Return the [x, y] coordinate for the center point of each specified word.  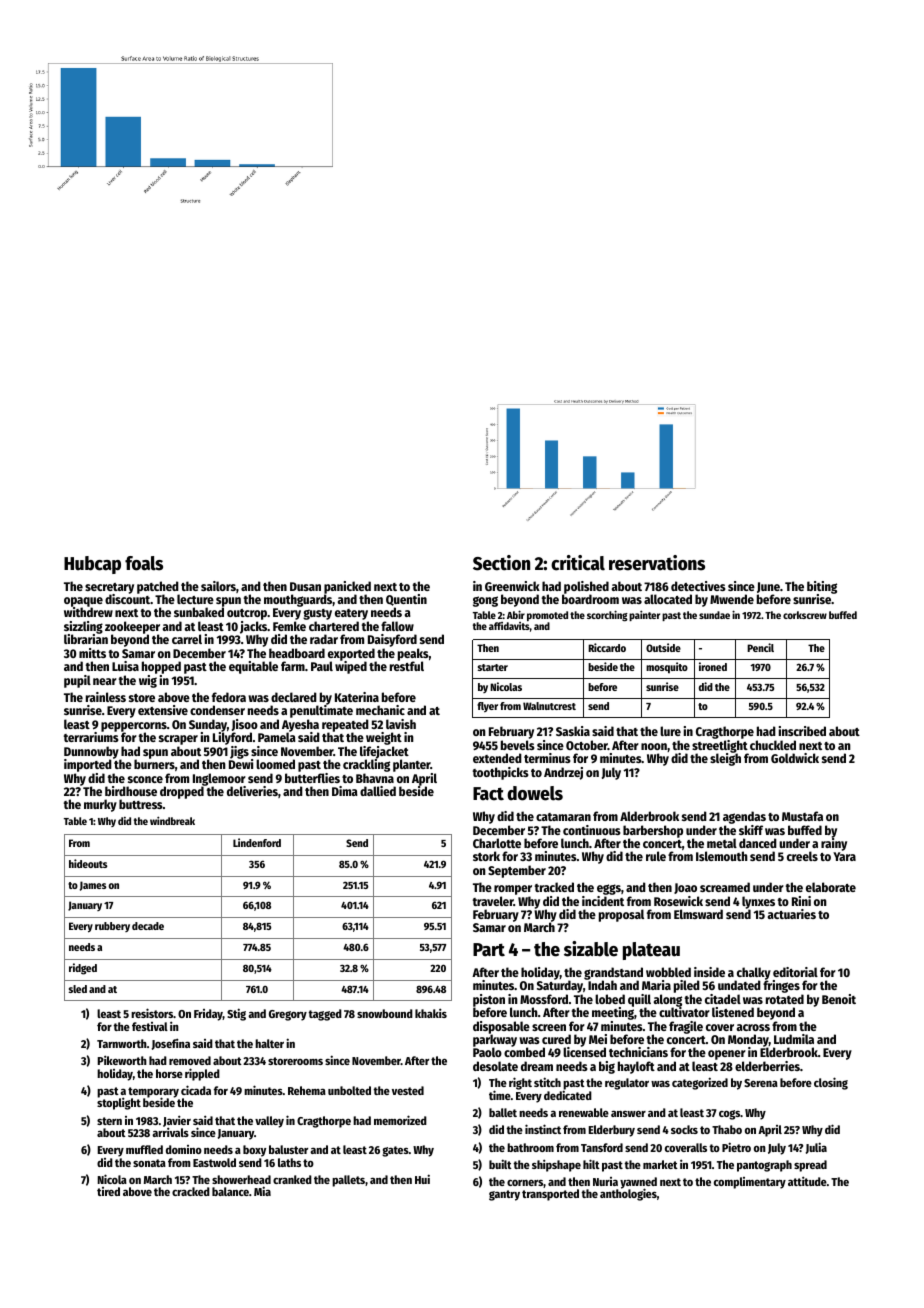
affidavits [509, 626]
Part [489, 950]
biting [822, 587]
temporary [153, 1092]
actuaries [791, 914]
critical [578, 563]
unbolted [349, 1090]
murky [100, 805]
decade [148, 926]
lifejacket [384, 752]
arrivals [170, 1132]
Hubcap [92, 565]
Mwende [732, 599]
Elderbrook [789, 1052]
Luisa [125, 666]
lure [670, 731]
